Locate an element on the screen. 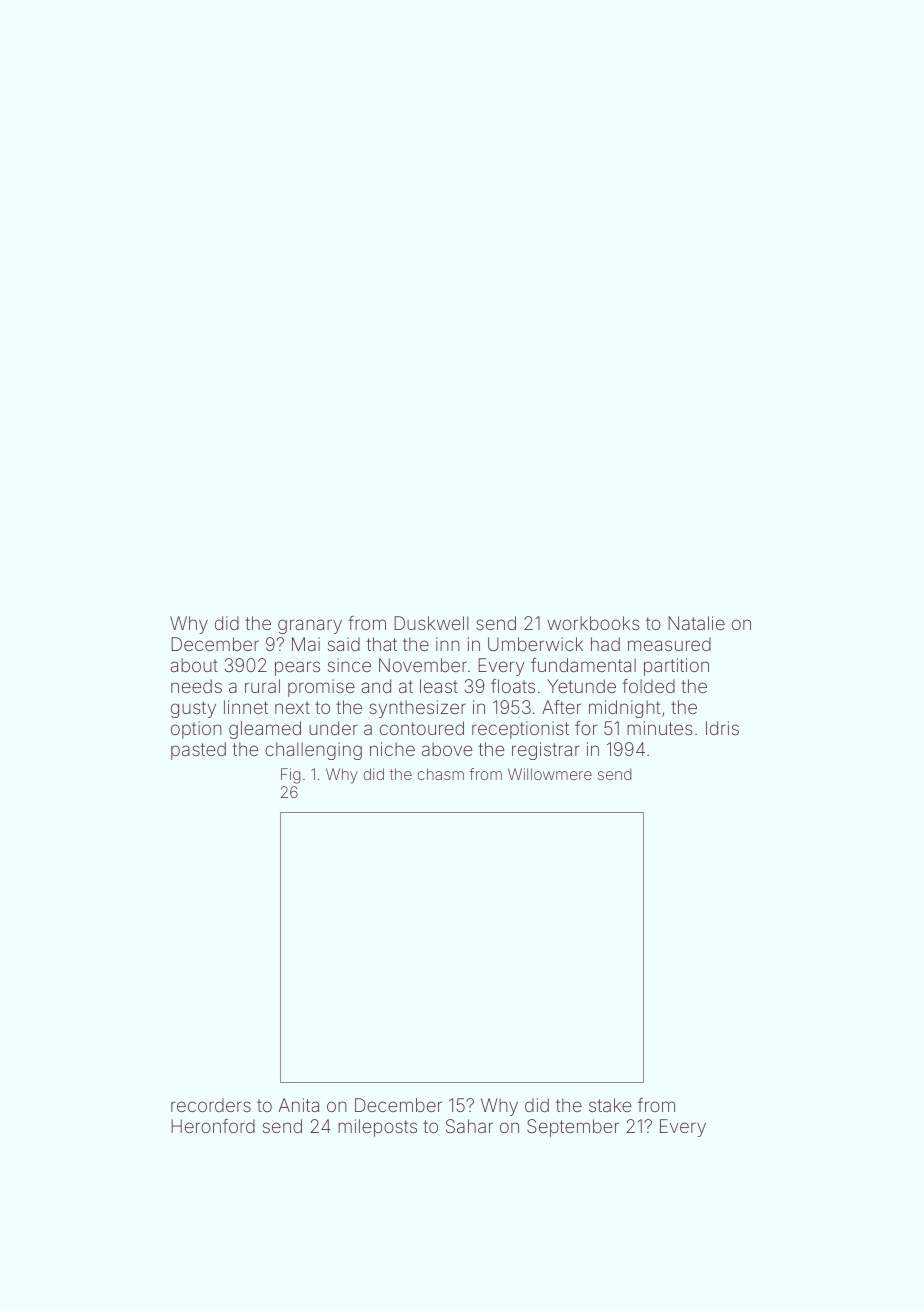 The height and width of the screenshot is (1311, 924). niche is located at coordinates (392, 749).
